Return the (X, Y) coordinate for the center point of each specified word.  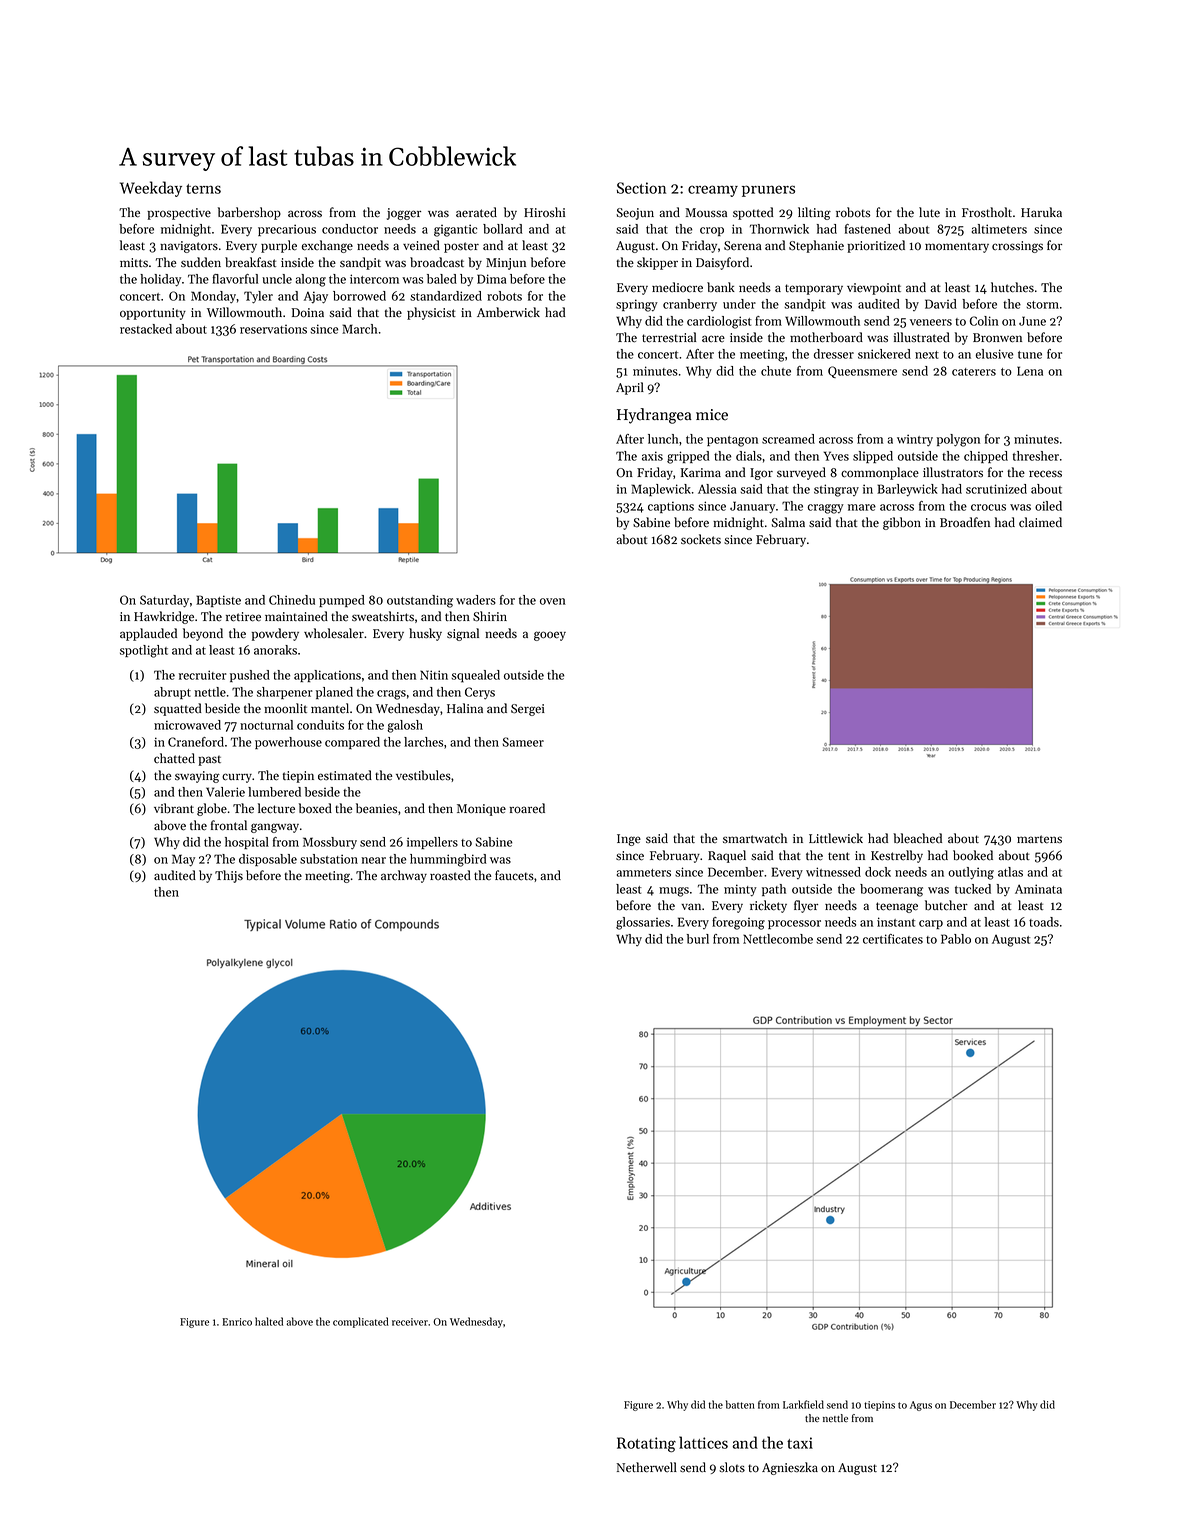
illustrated (922, 337)
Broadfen (965, 522)
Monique (481, 810)
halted (269, 1321)
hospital (247, 843)
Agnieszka (790, 1468)
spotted (753, 213)
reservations (273, 329)
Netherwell (647, 1467)
